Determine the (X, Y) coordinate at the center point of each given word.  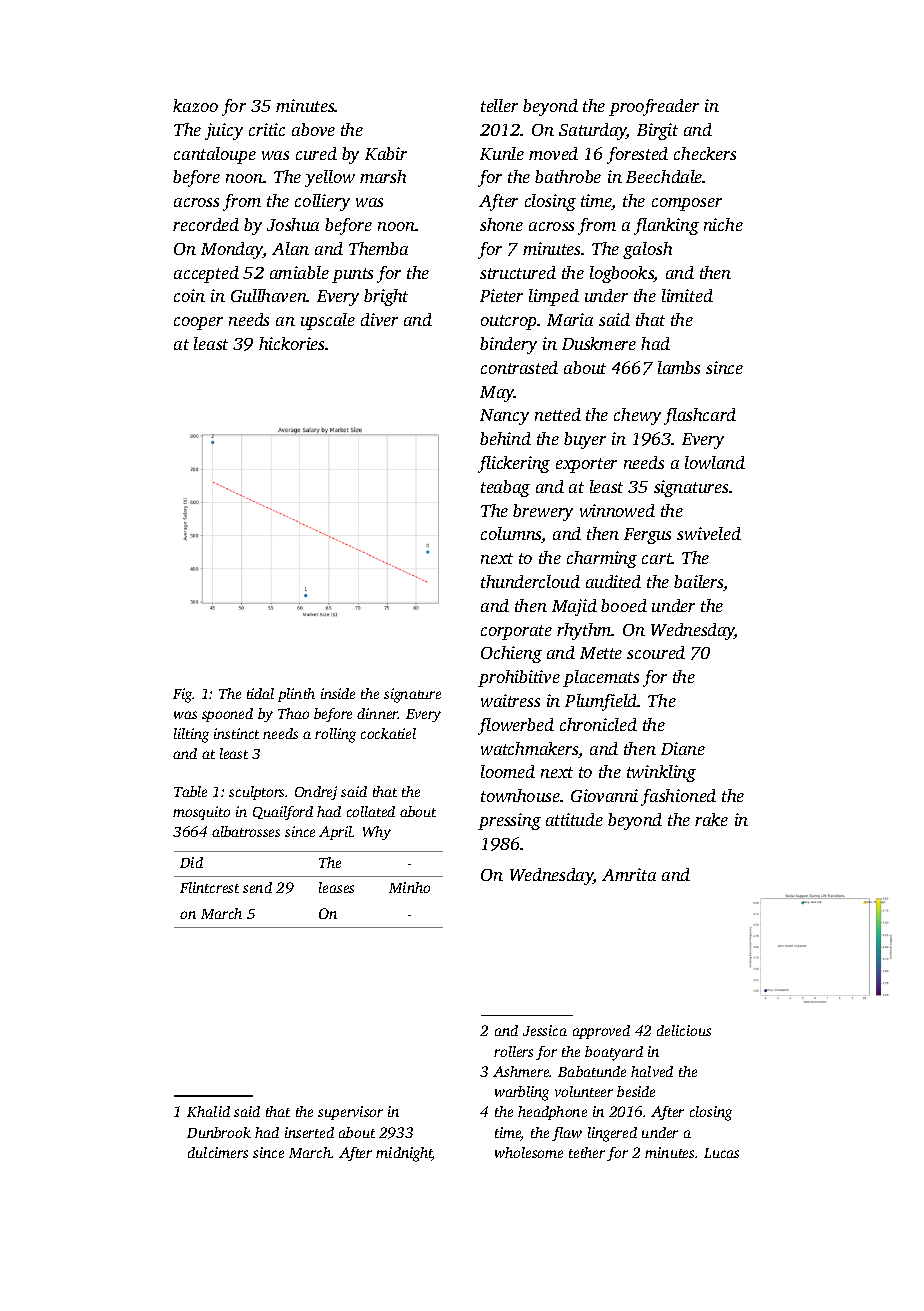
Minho (409, 887)
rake (711, 819)
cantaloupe (215, 155)
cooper (198, 323)
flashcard (700, 416)
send (257, 887)
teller (499, 105)
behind (505, 438)
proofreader (654, 107)
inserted (309, 1132)
